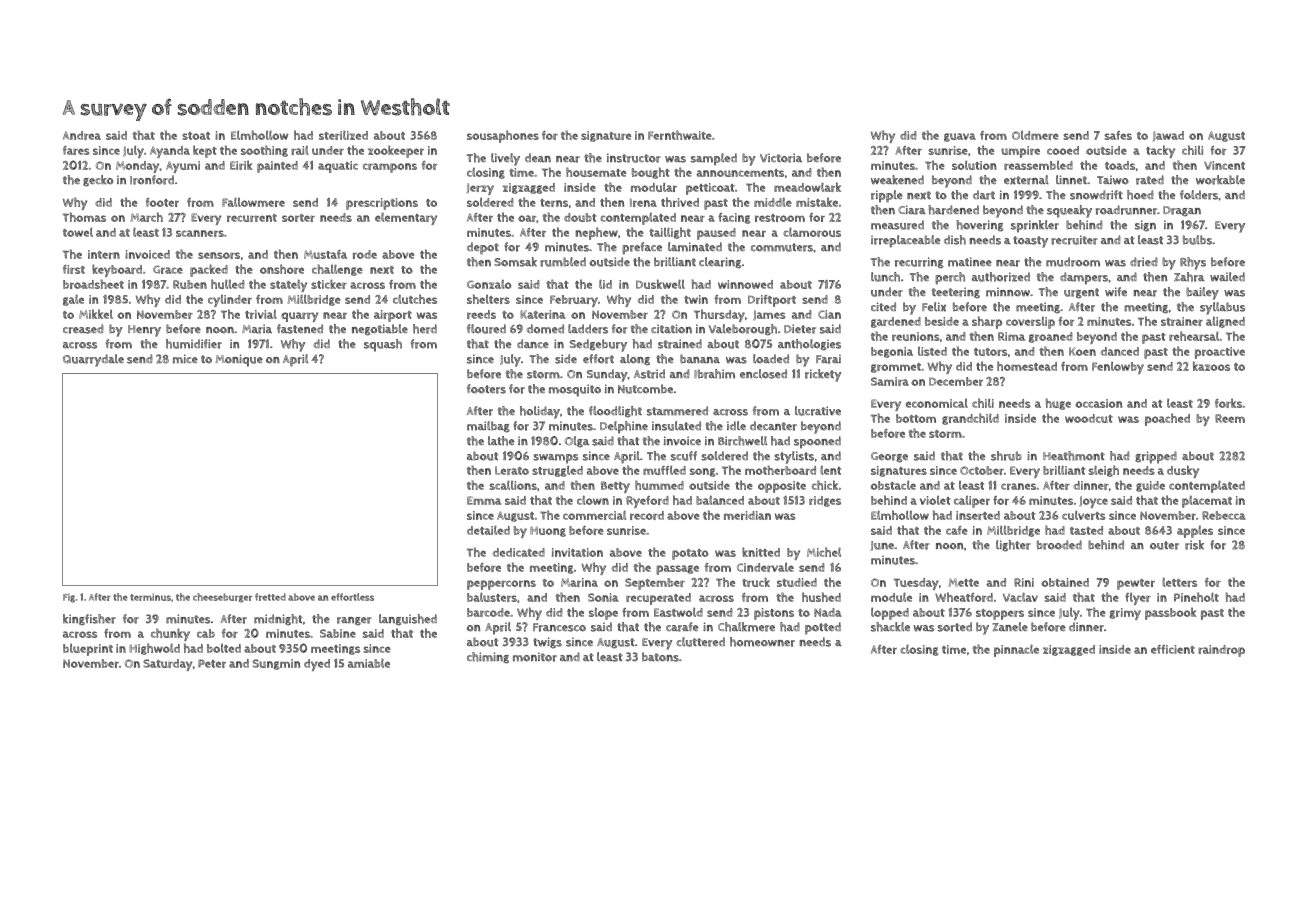 This page has width=1308, height=924. Describe the element at coordinates (984, 195) in the page. I see `dart` at that location.
